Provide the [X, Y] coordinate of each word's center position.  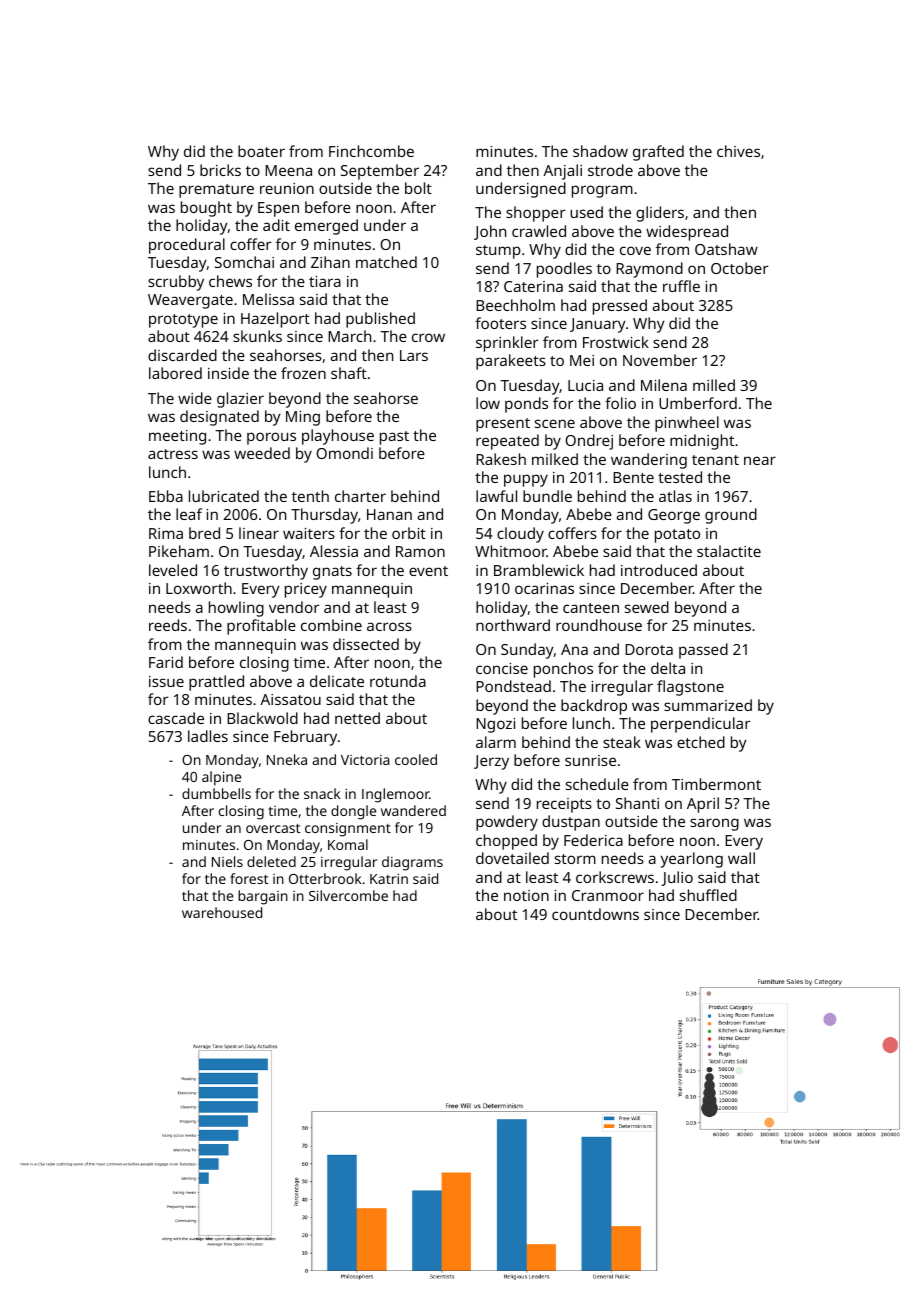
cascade [176, 718]
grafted [658, 153]
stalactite [729, 551]
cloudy [520, 535]
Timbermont [716, 784]
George [674, 516]
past [394, 438]
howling [236, 609]
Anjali [562, 172]
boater [261, 151]
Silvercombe [348, 895]
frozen [303, 373]
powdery [507, 823]
